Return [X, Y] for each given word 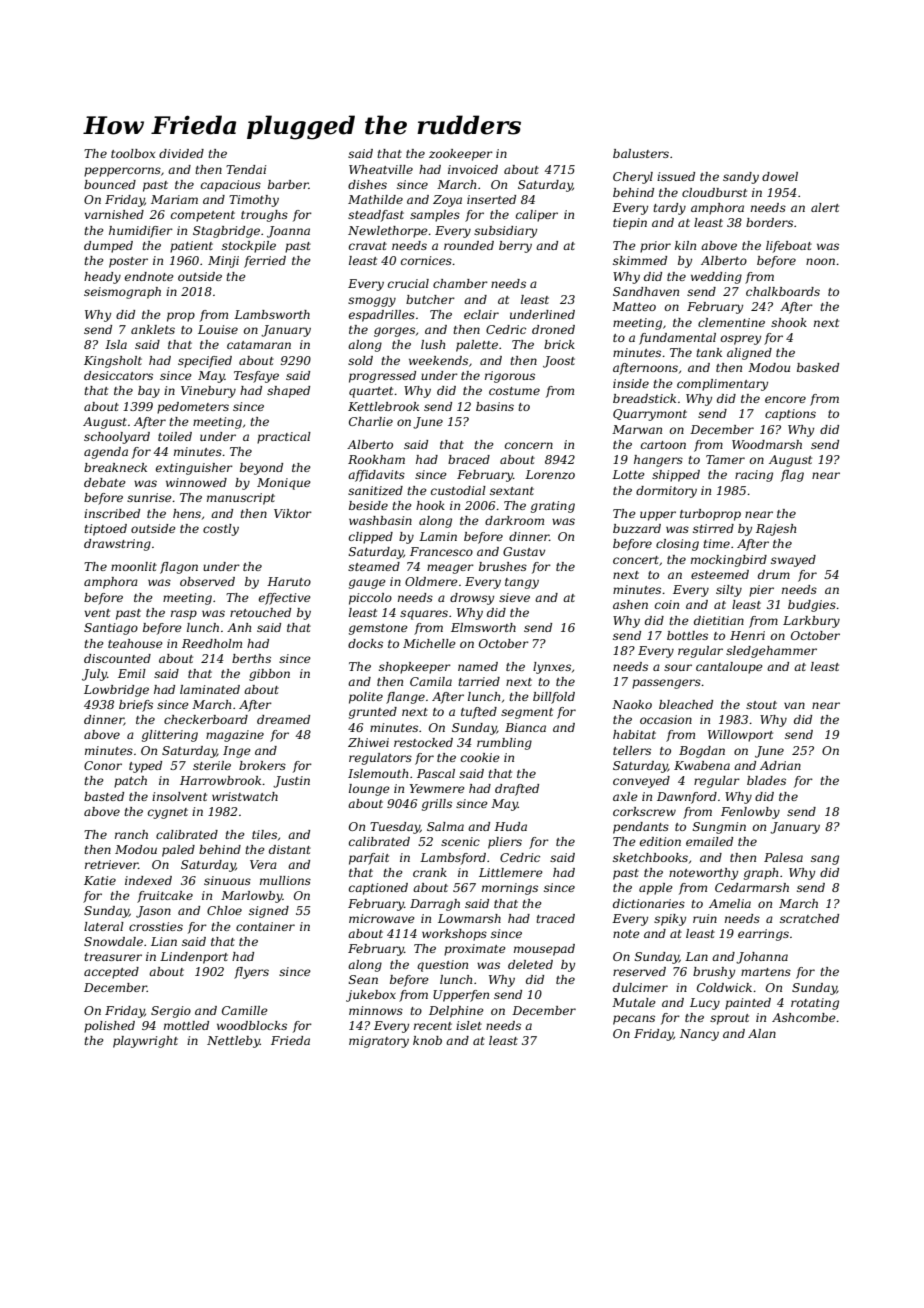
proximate [475, 950]
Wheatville [381, 169]
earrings [763, 935]
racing [754, 476]
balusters [641, 153]
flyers [251, 973]
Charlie [371, 421]
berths [251, 658]
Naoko [632, 704]
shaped [288, 392]
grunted [373, 713]
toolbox [133, 153]
